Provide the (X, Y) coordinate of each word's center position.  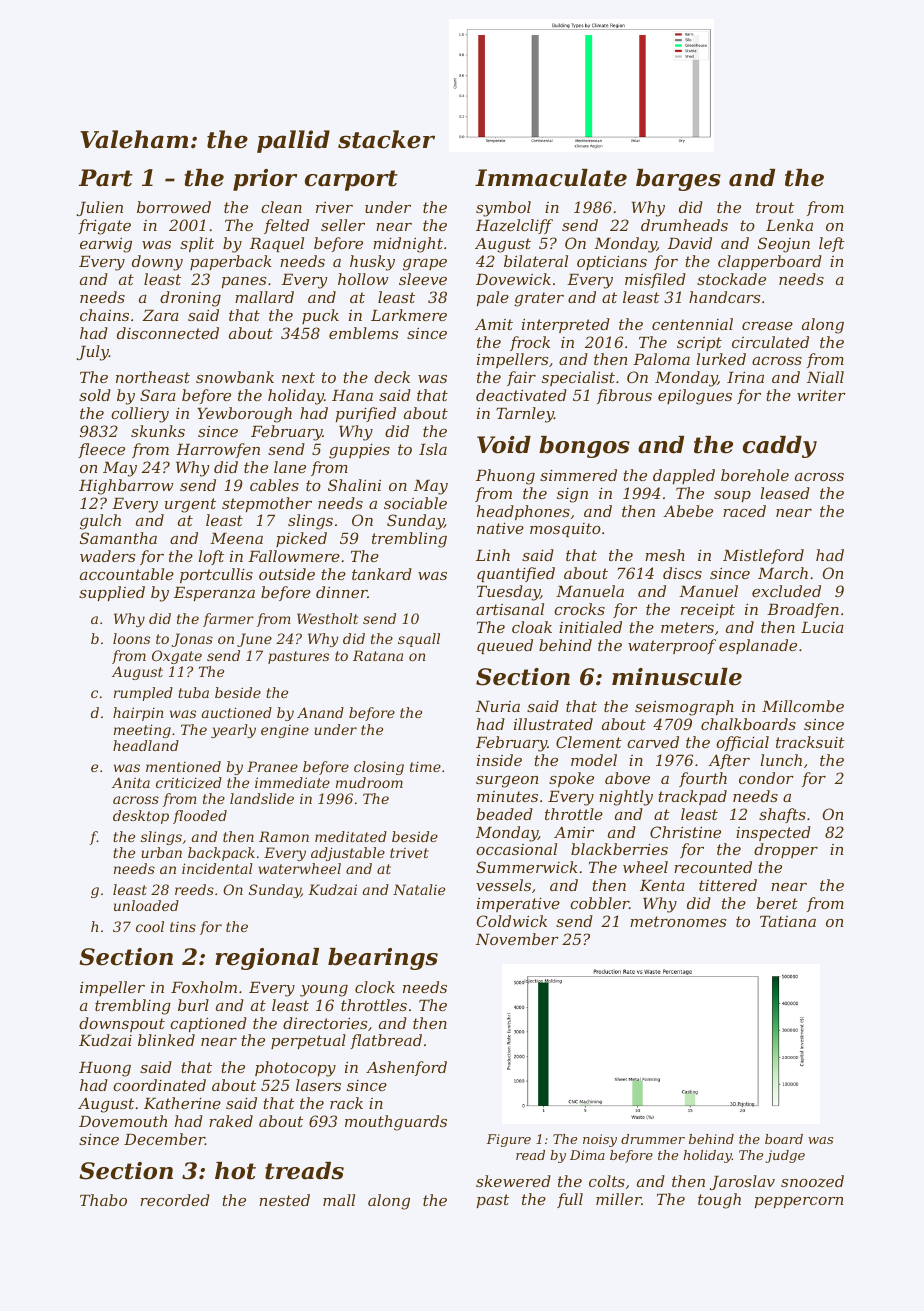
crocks (579, 609)
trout (775, 207)
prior (265, 180)
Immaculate (551, 178)
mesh (665, 555)
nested (284, 1200)
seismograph (684, 708)
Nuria (498, 706)
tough (719, 1201)
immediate (292, 782)
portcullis (216, 575)
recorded (175, 1200)
